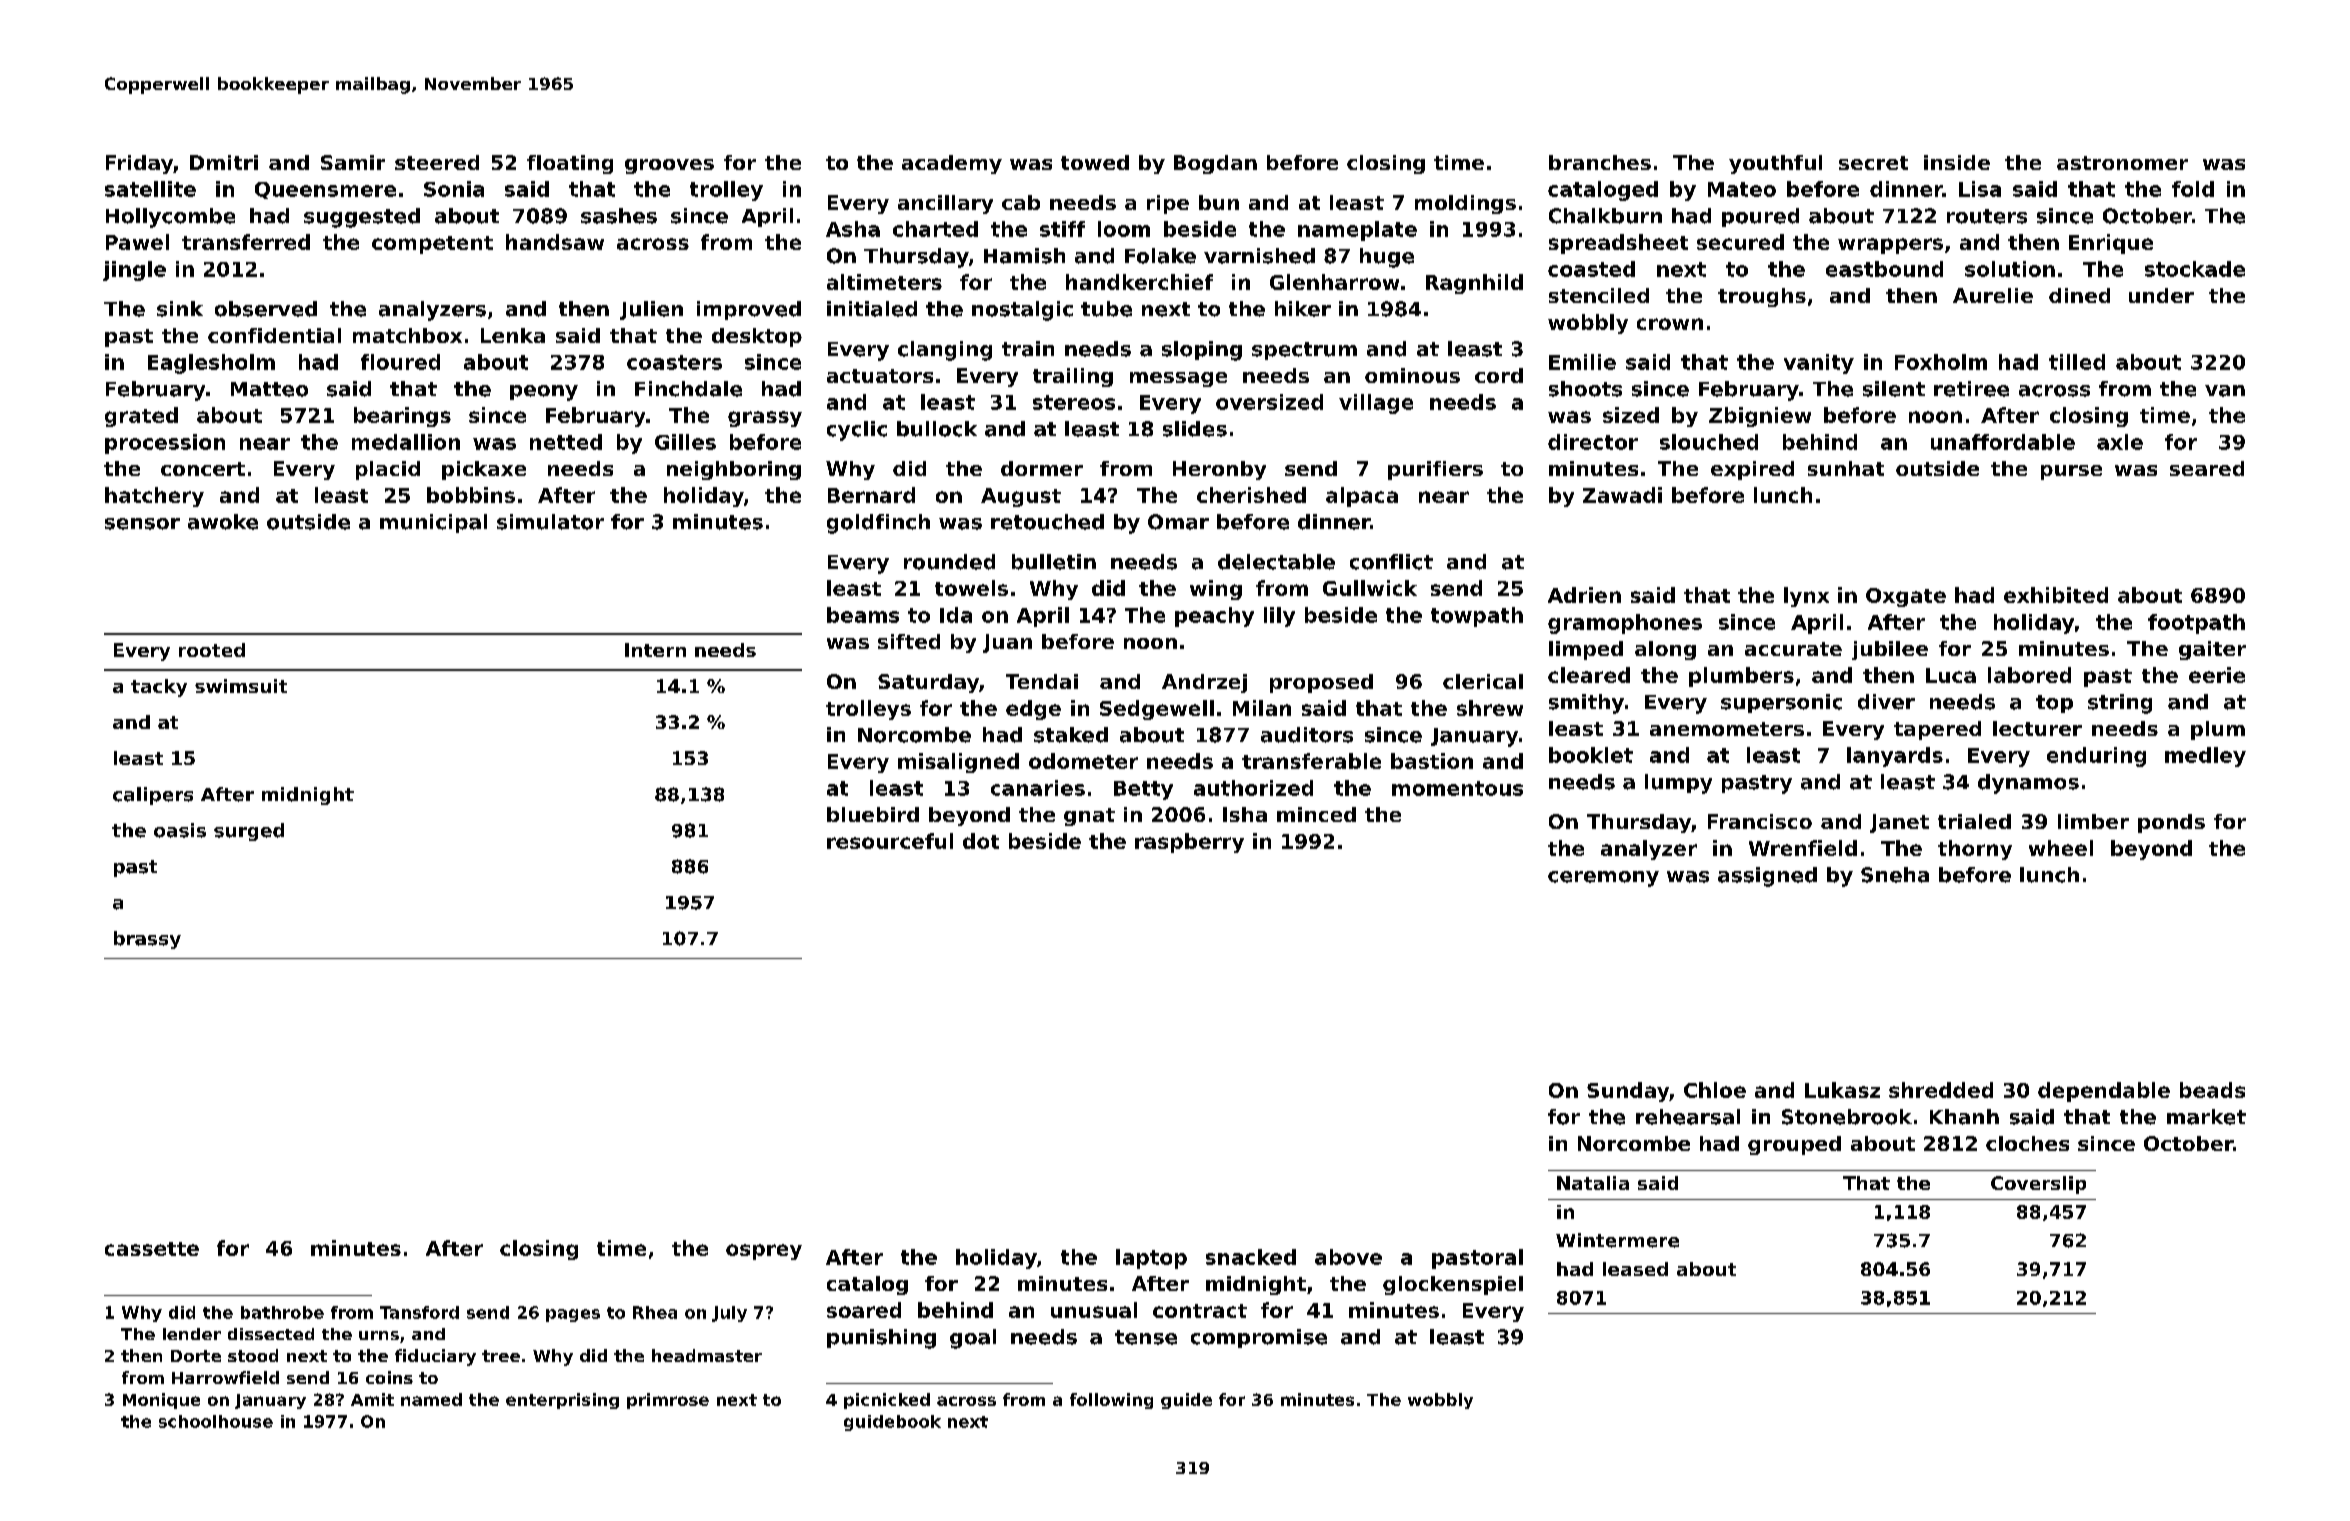 The image size is (2350, 1521). I want to click on Lukasz, so click(1842, 1090).
